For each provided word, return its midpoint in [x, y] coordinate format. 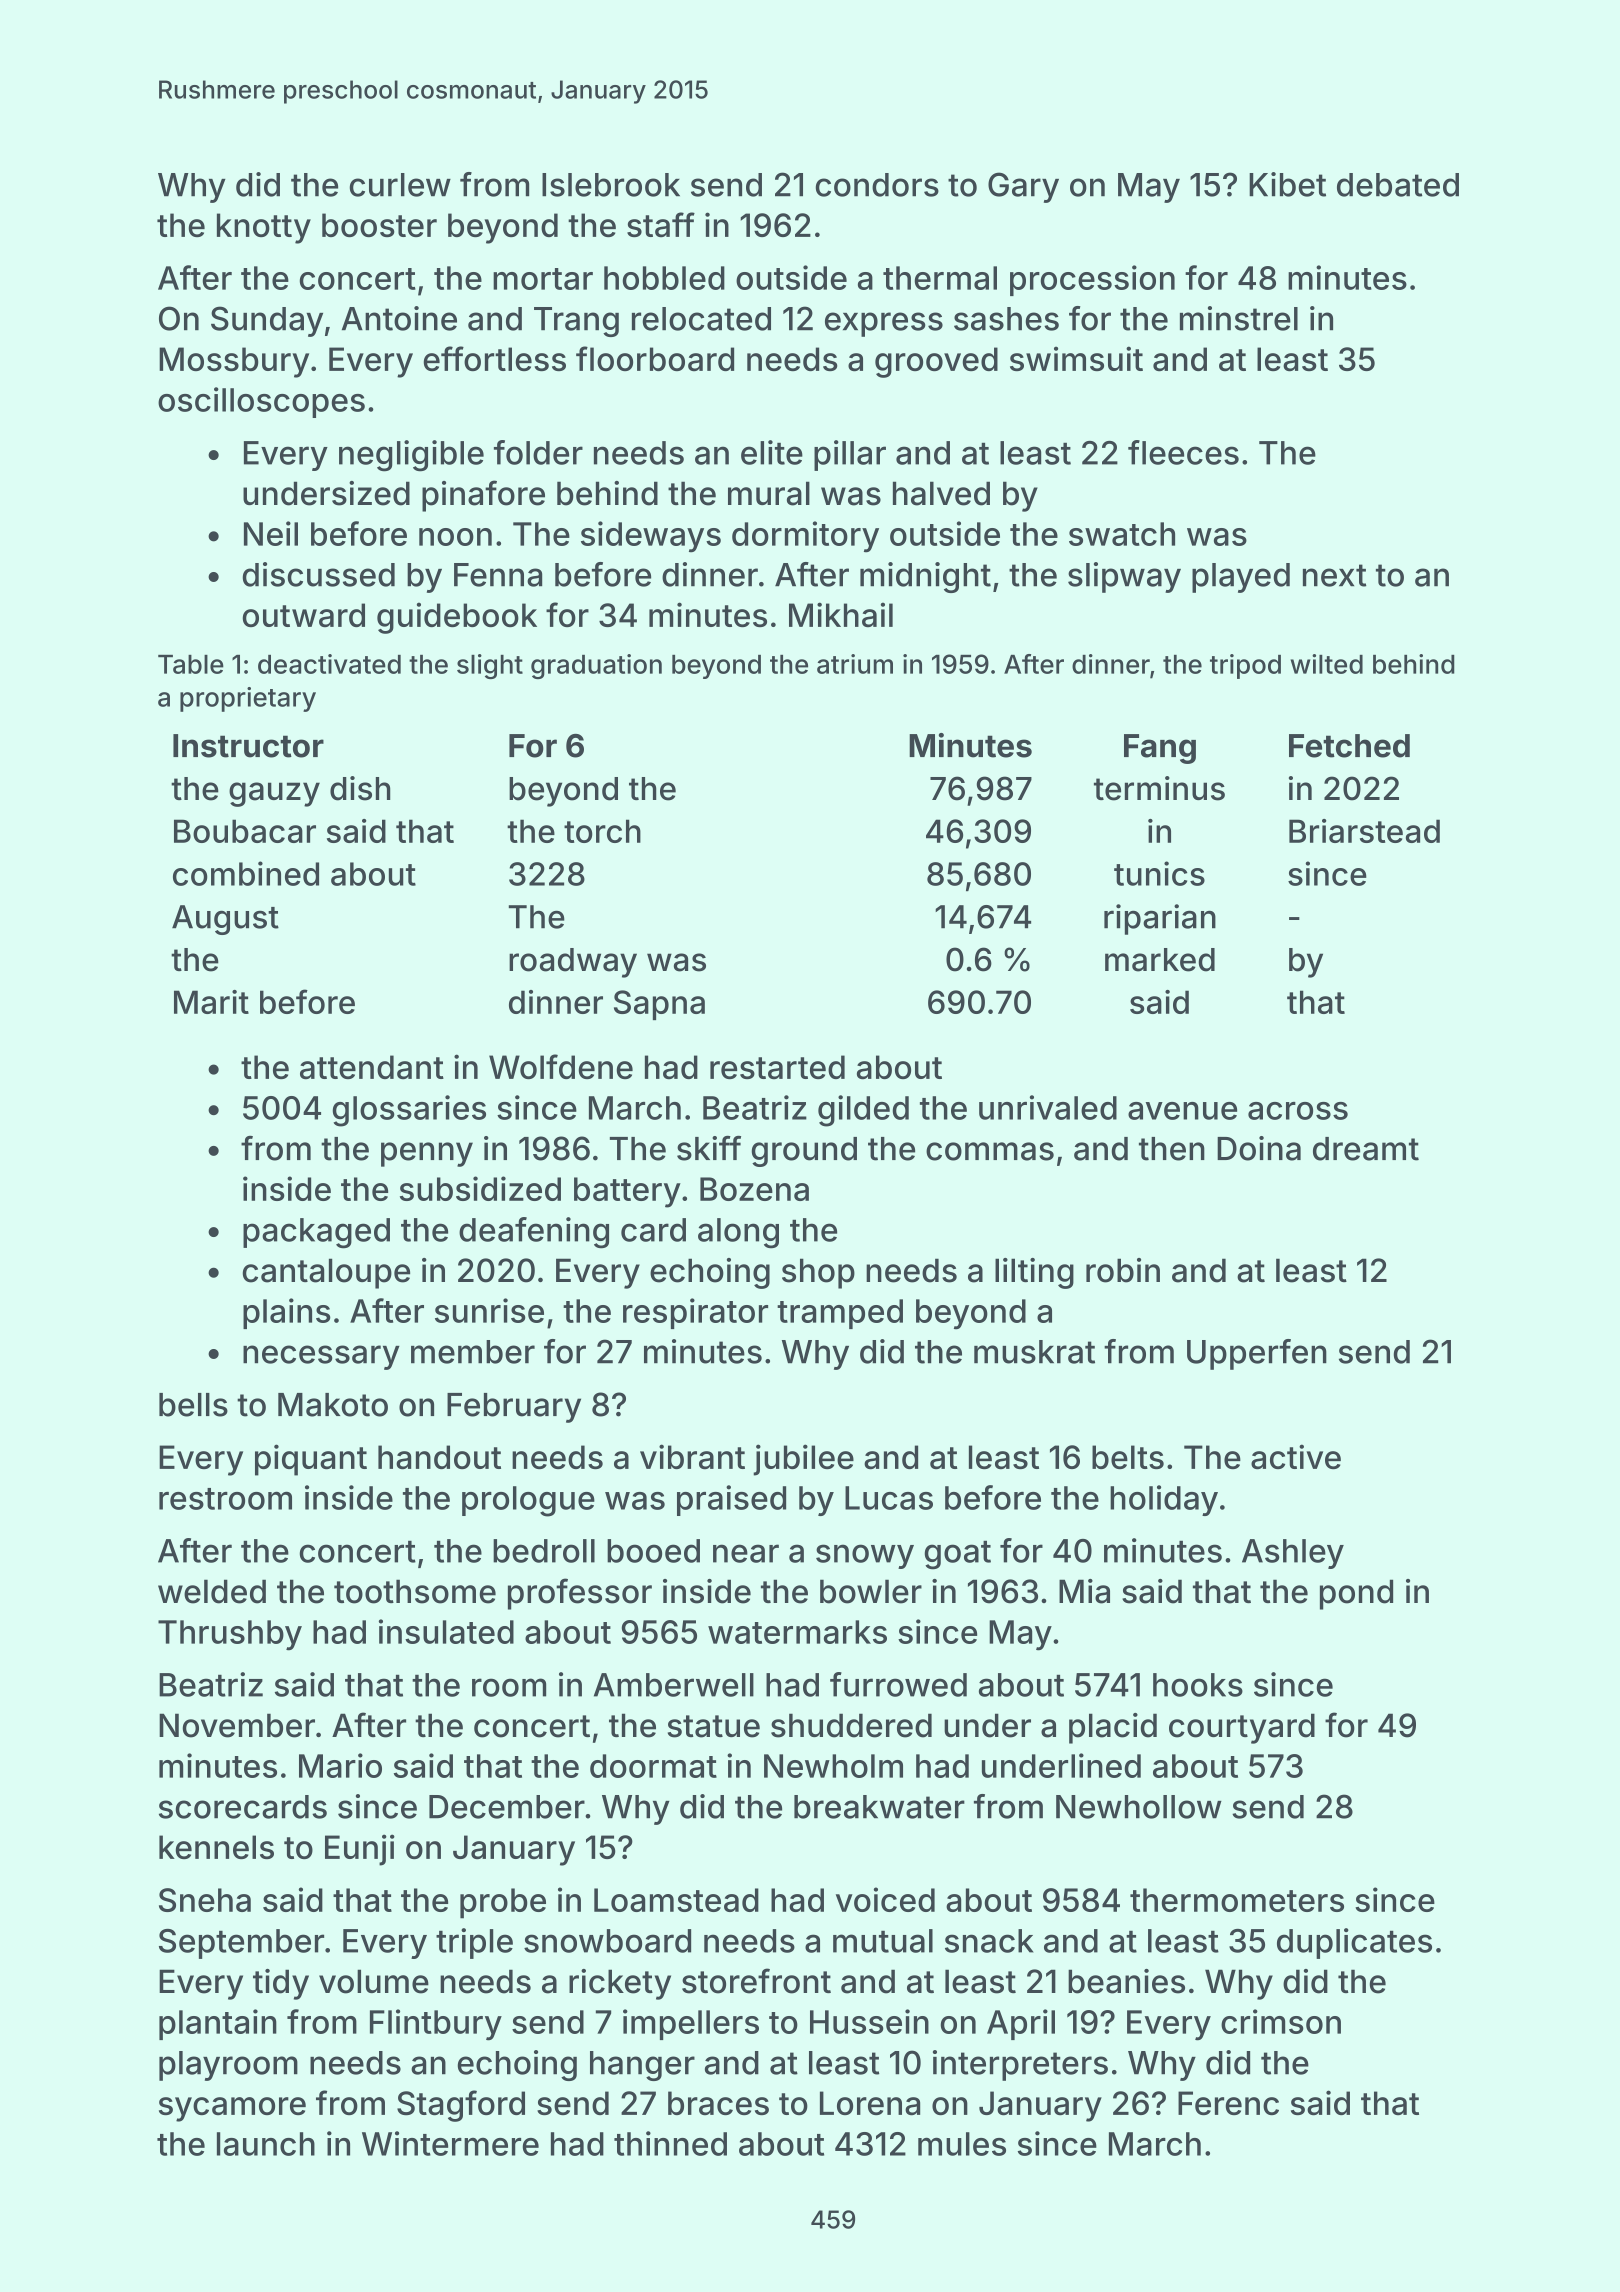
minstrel [1239, 318]
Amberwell [674, 1685]
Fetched [1349, 746]
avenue [1182, 1111]
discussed [319, 574]
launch [266, 2144]
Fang [1160, 749]
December [507, 1807]
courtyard [1242, 1728]
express [884, 324]
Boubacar [245, 831]
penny [427, 1154]
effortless [495, 358]
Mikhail [841, 614]
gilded [863, 1111]
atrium [855, 664]
